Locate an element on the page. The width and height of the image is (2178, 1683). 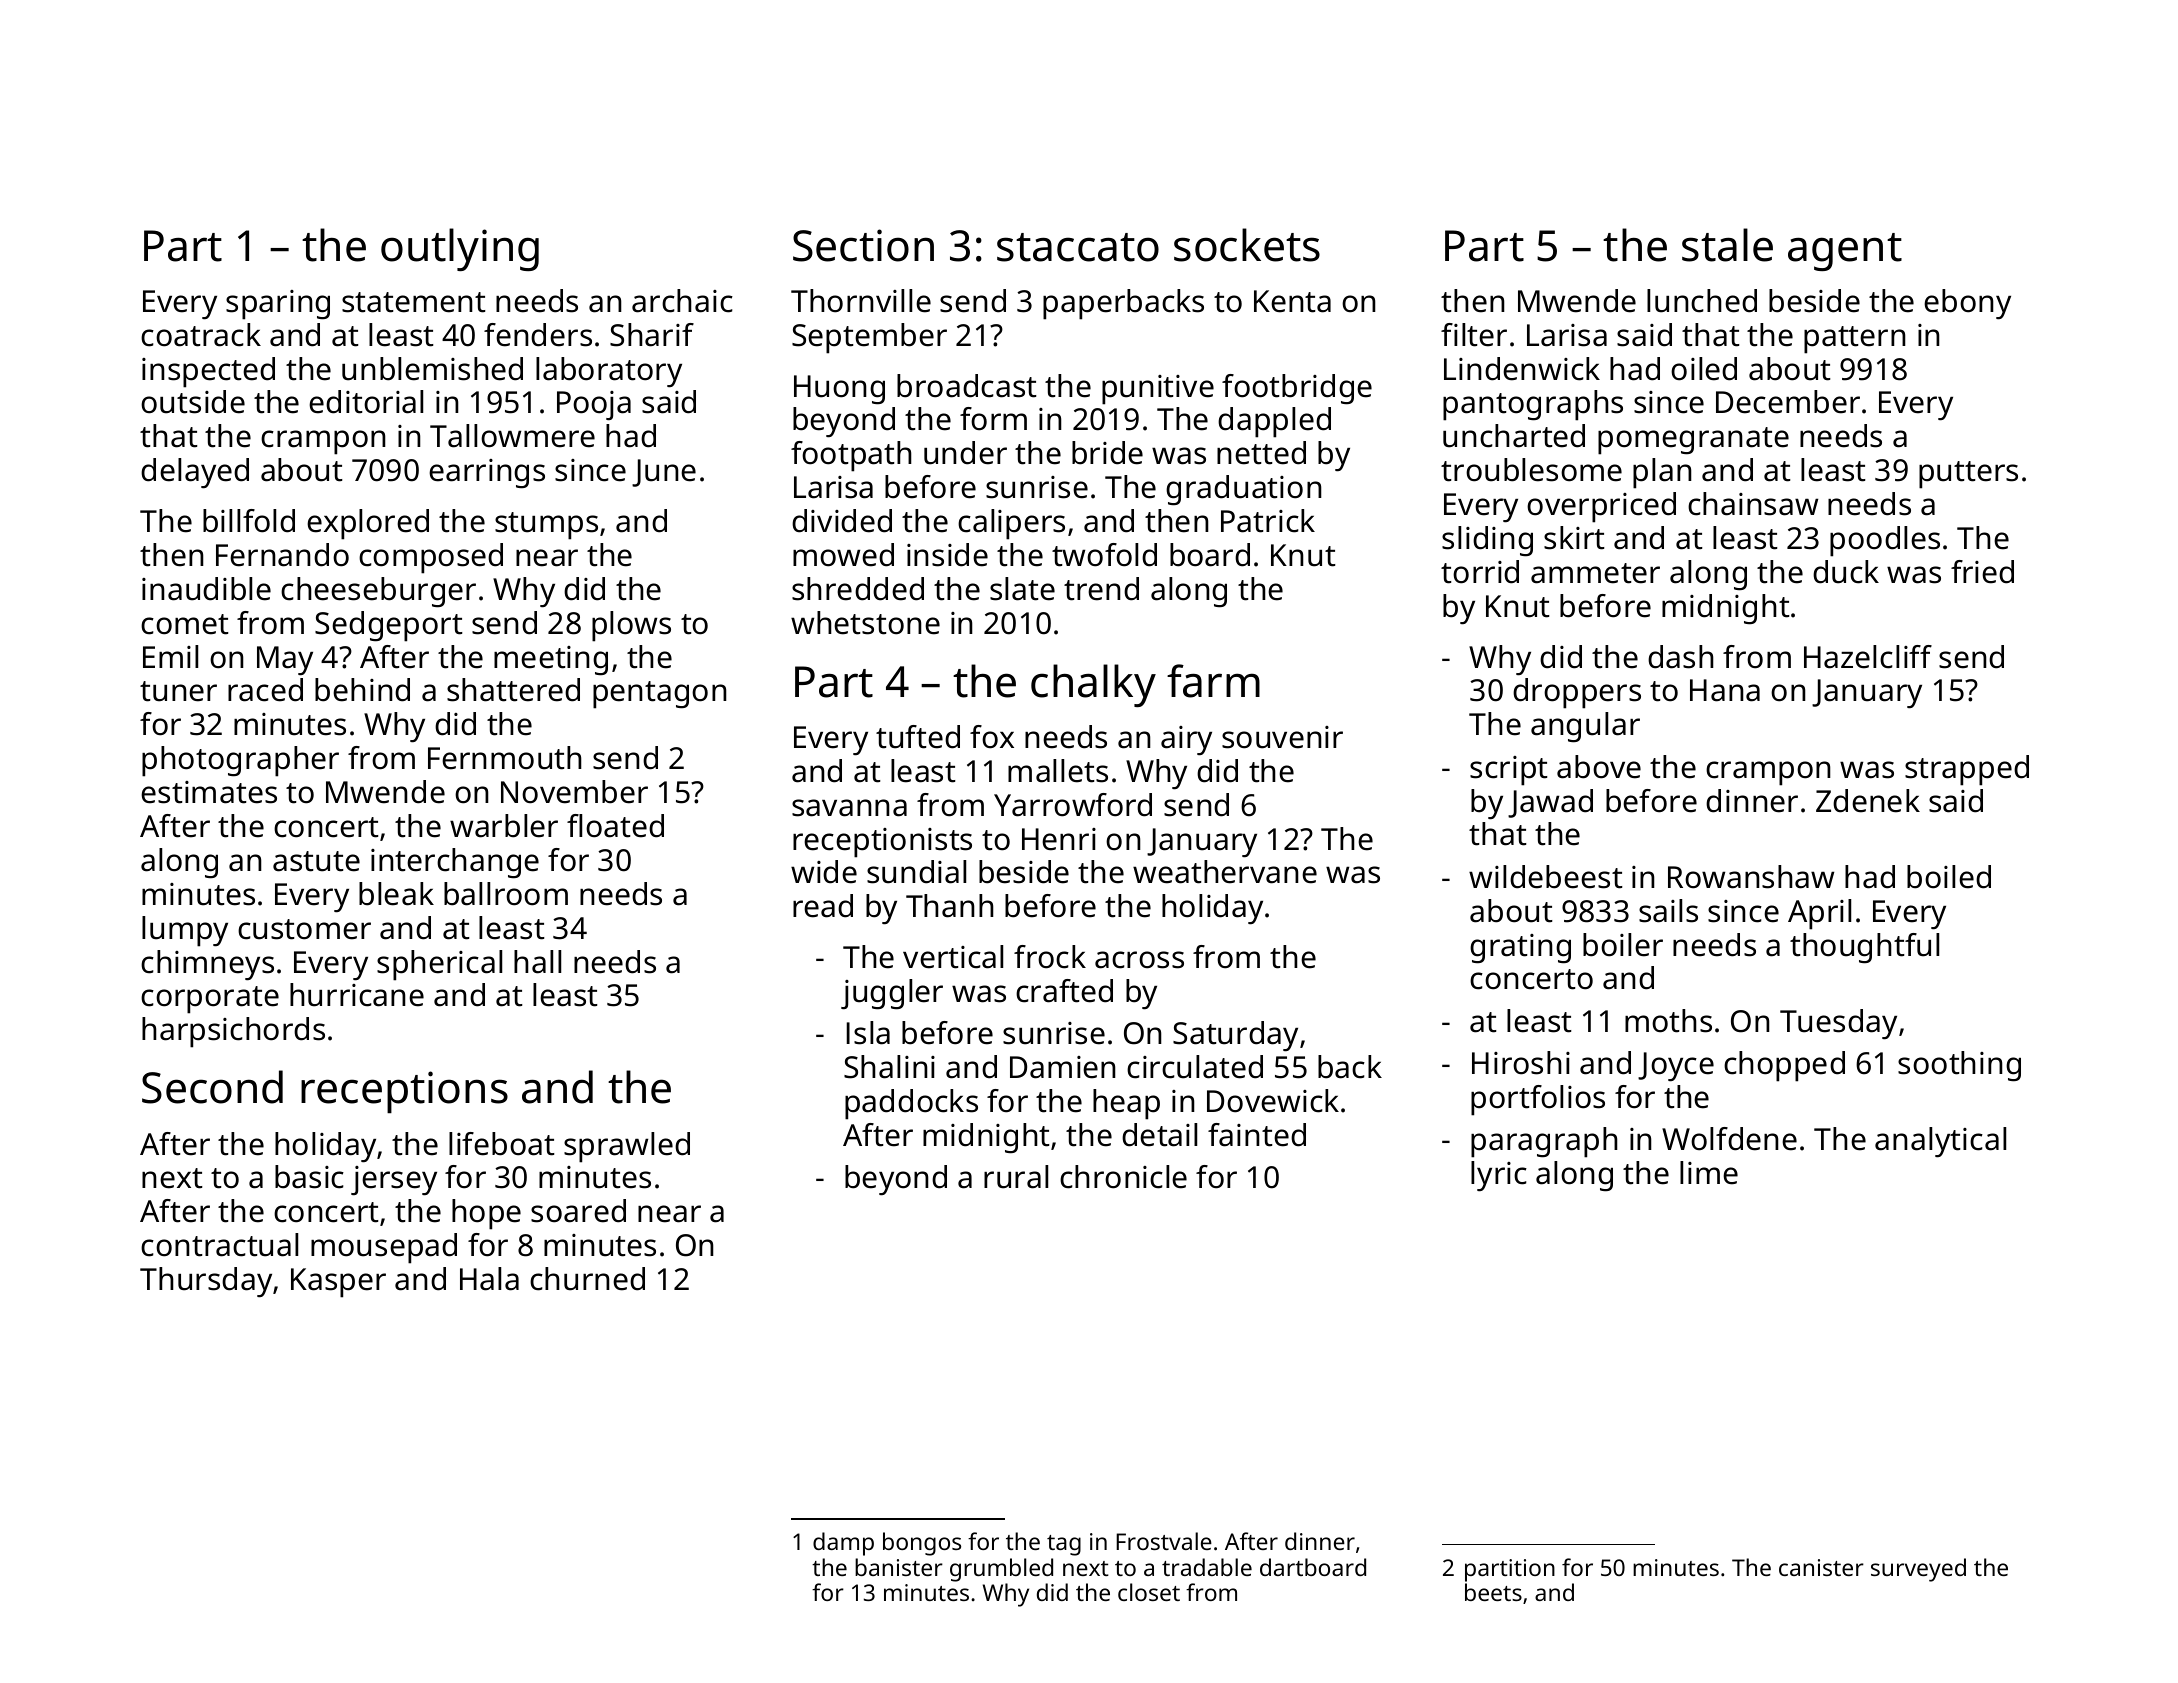
dappled is located at coordinates (1274, 422).
